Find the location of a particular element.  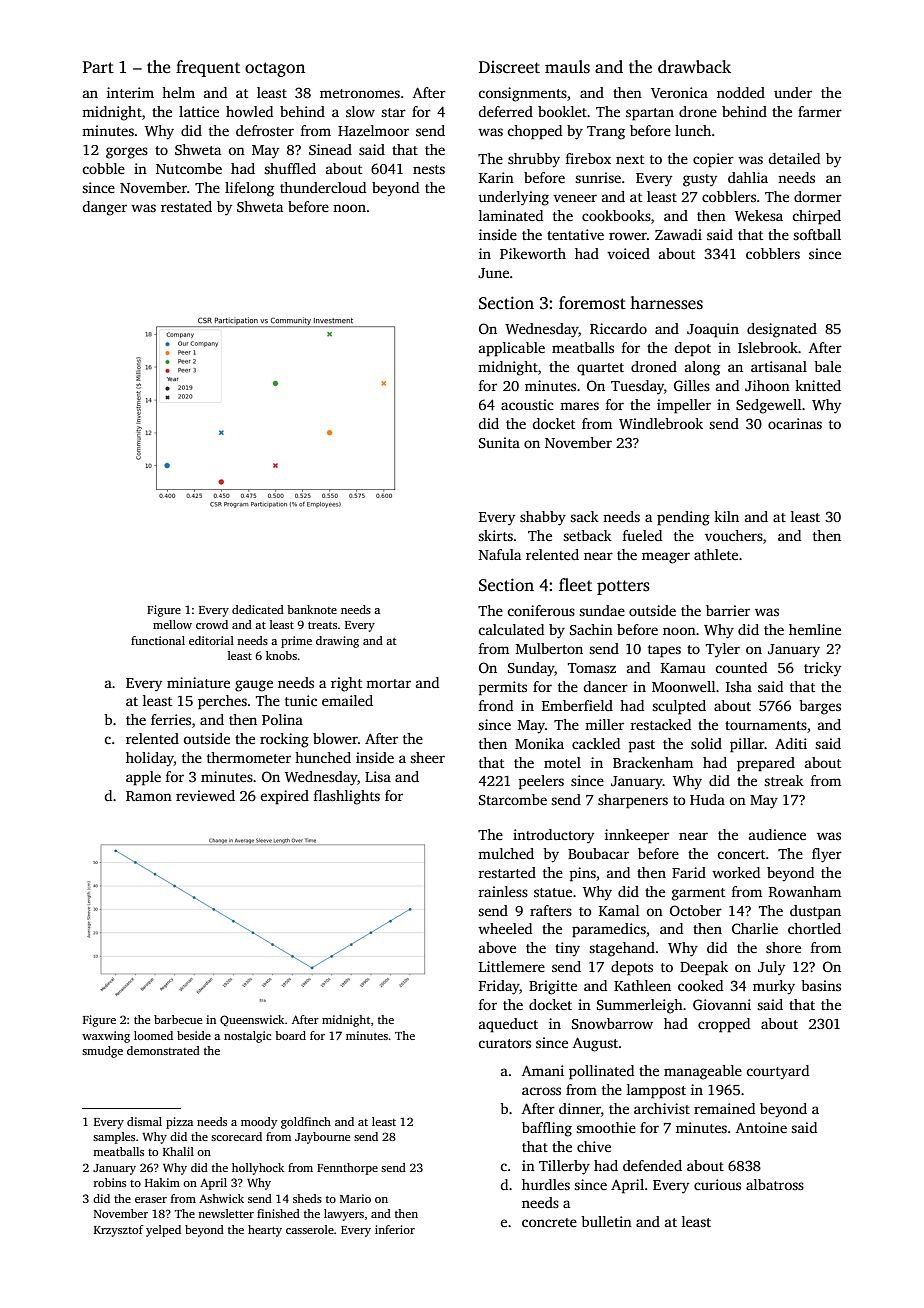

hurdles is located at coordinates (546, 1184).
